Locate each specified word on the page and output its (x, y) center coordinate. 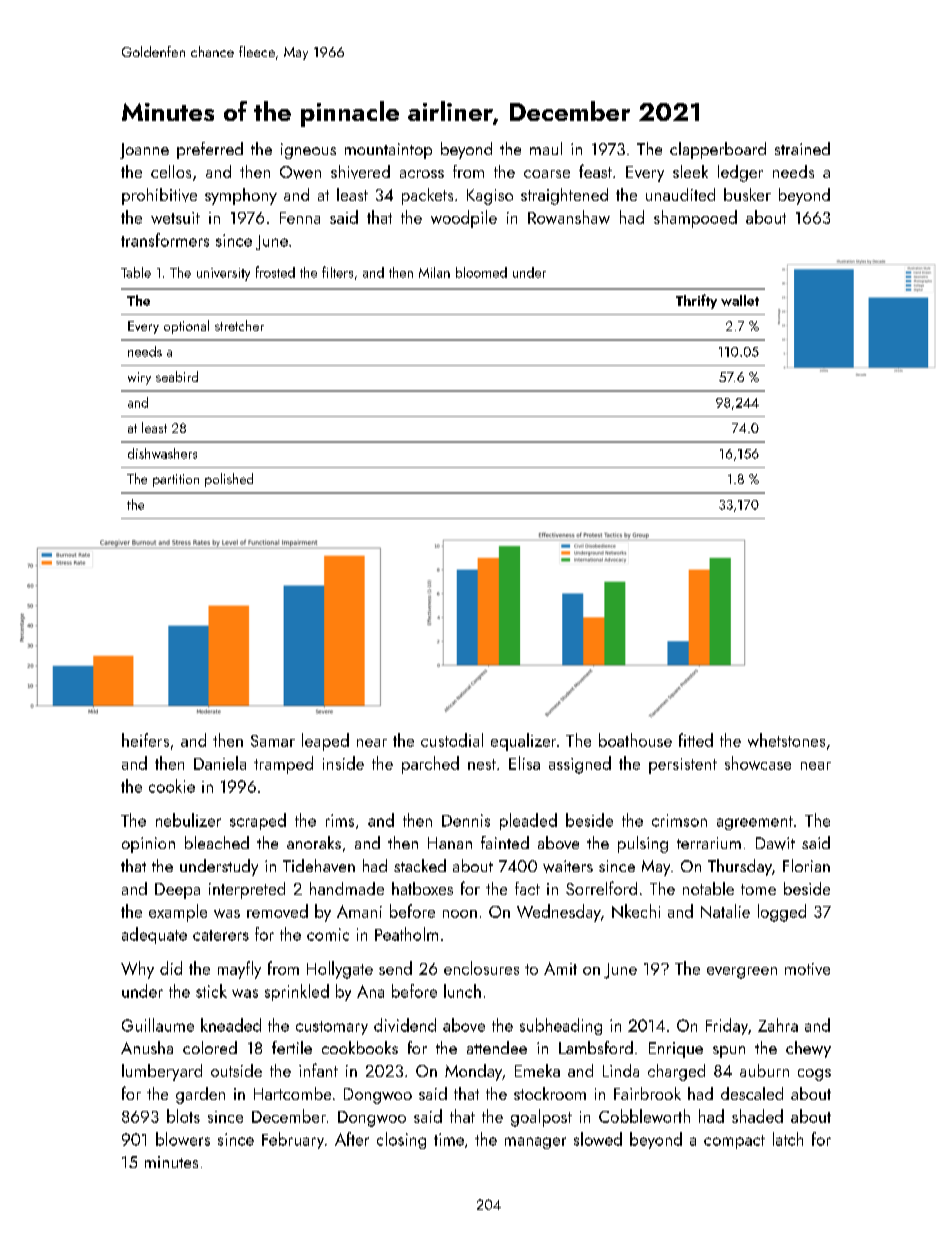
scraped (258, 821)
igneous (308, 151)
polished (229, 480)
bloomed (481, 272)
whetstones (786, 740)
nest (482, 764)
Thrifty (696, 301)
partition (176, 480)
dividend (405, 1025)
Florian (806, 865)
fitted (696, 740)
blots (183, 1116)
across (422, 174)
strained (802, 148)
